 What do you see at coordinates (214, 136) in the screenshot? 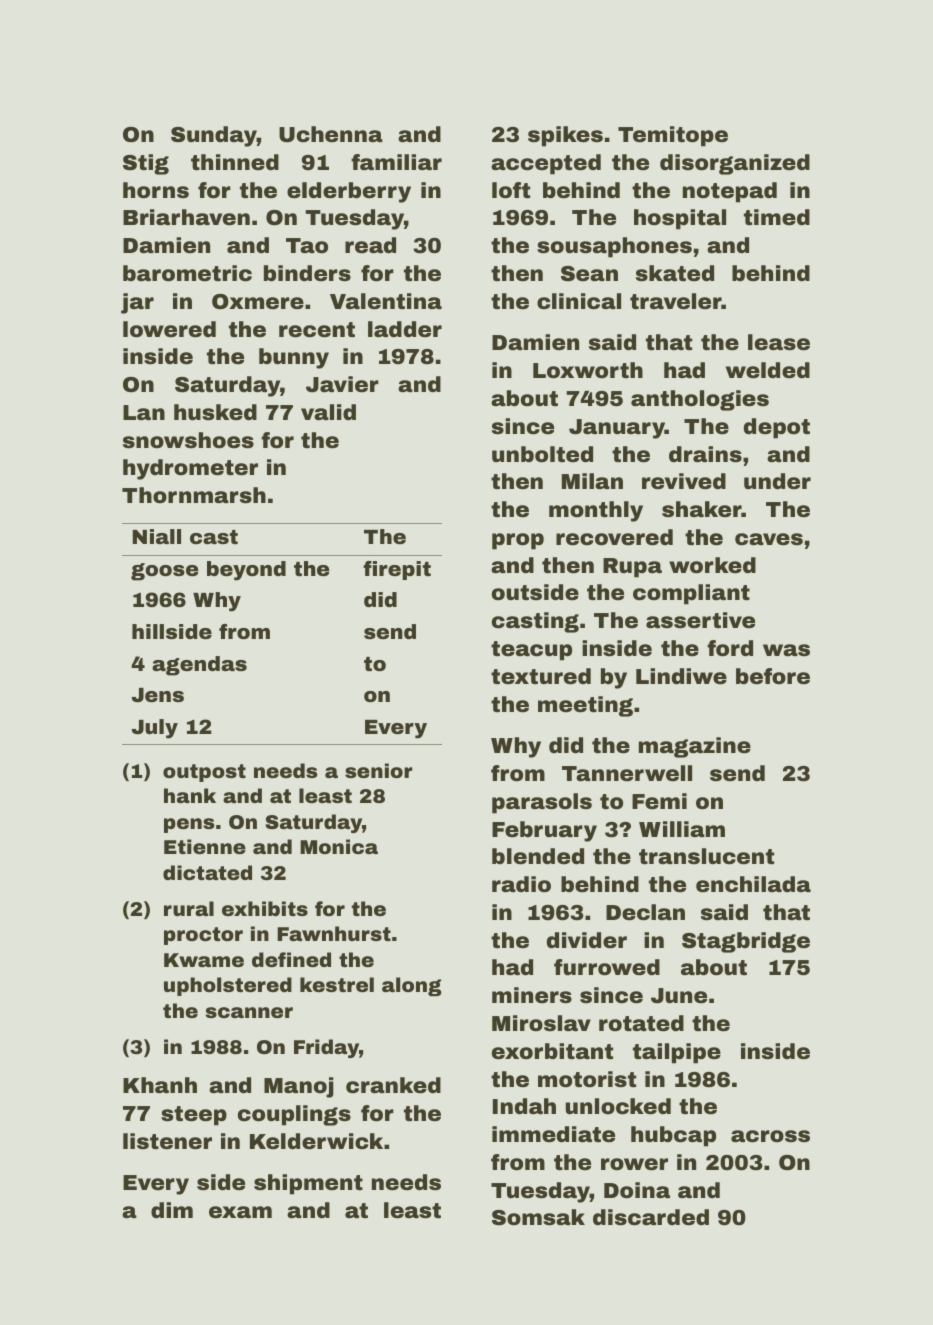
I see `Sunday` at bounding box center [214, 136].
